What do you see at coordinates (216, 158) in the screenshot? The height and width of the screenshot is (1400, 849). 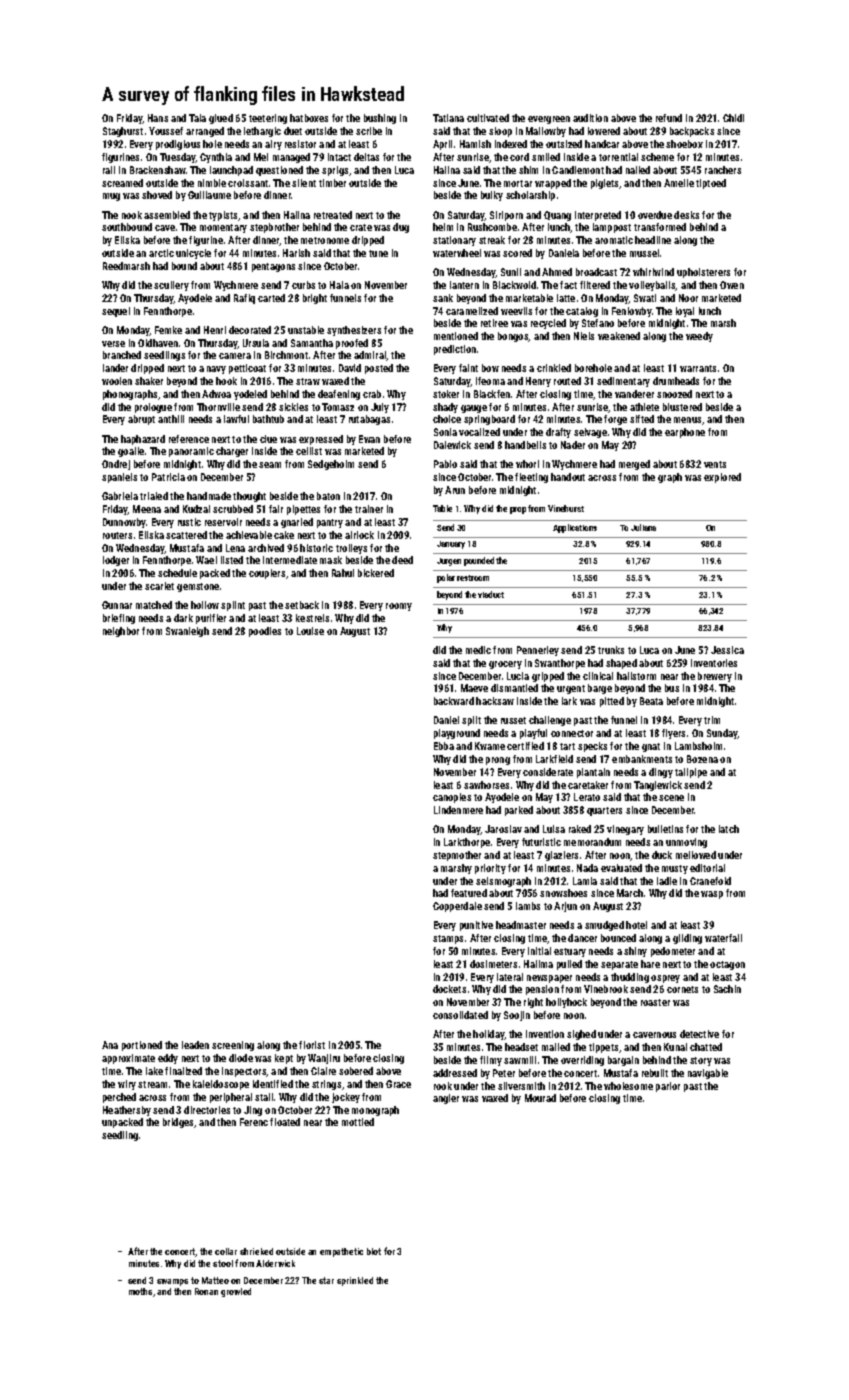 I see `Cynthia` at bounding box center [216, 158].
